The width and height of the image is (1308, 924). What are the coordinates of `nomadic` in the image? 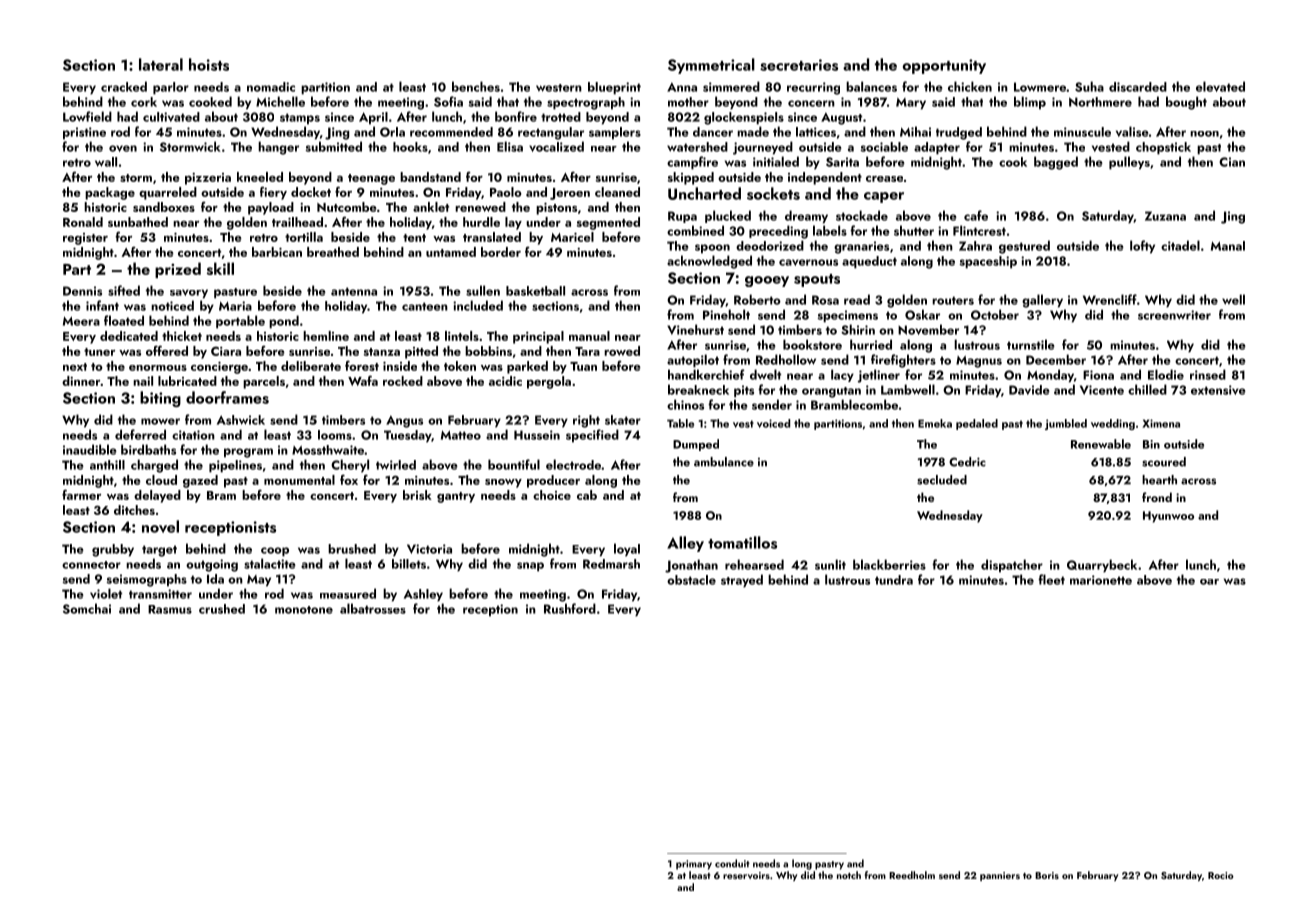 It's located at (271, 87).
